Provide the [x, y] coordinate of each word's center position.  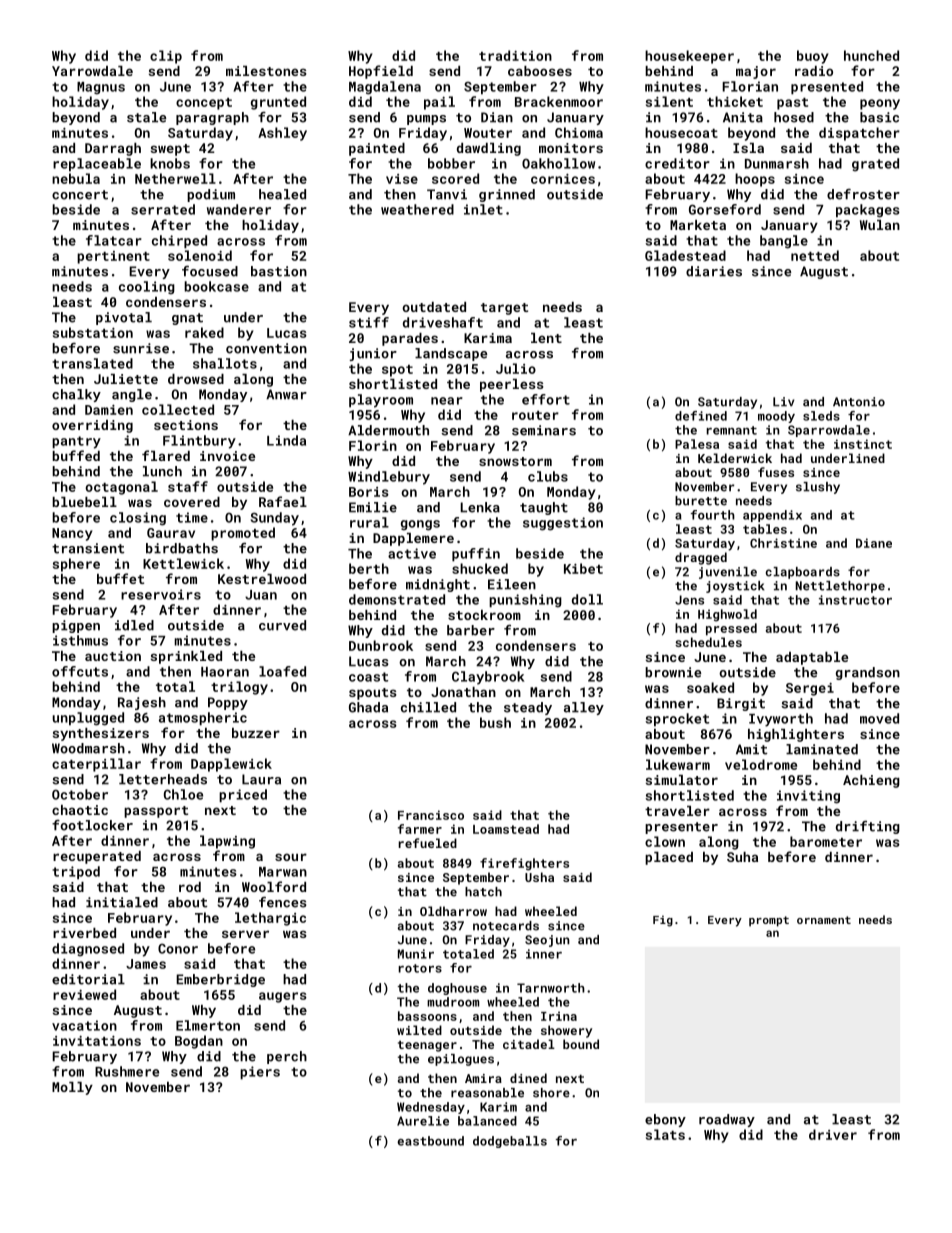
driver [833, 1134]
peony [880, 104]
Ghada [368, 707]
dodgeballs [510, 1142]
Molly [72, 1088]
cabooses [540, 71]
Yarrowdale [92, 71]
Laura [261, 779]
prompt [769, 921]
